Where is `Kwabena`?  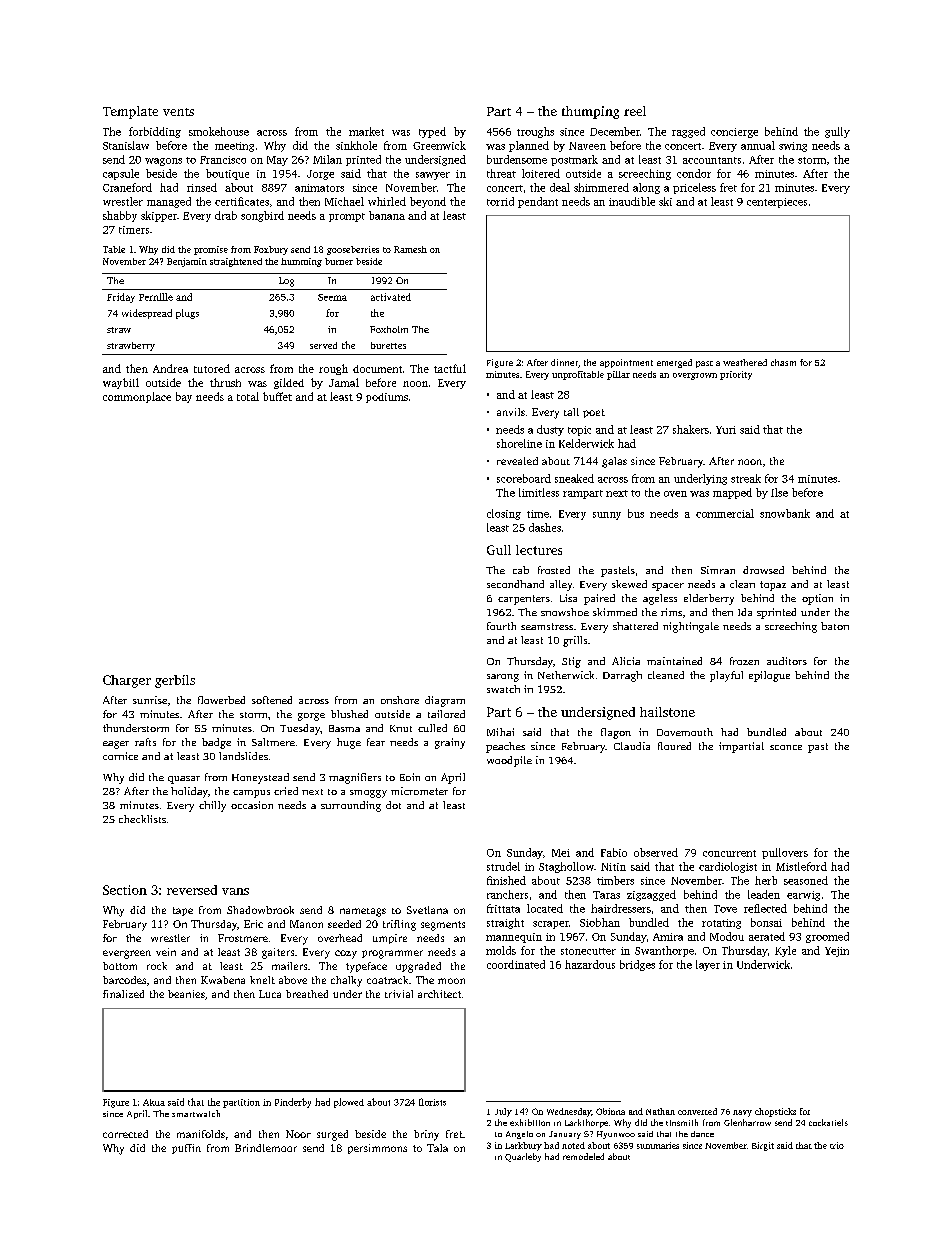 Kwabena is located at coordinates (223, 980).
